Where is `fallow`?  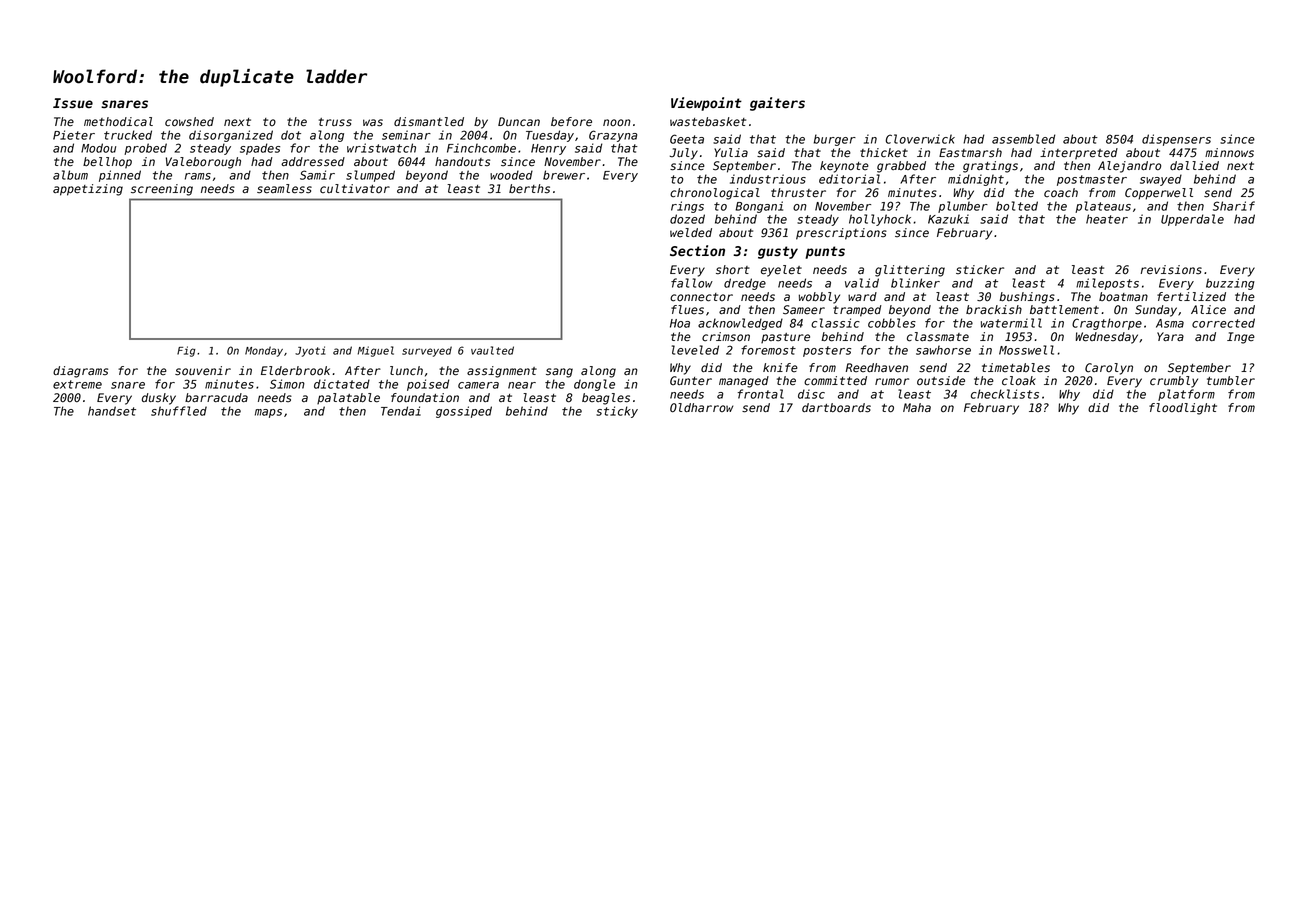
fallow is located at coordinates (692, 283).
